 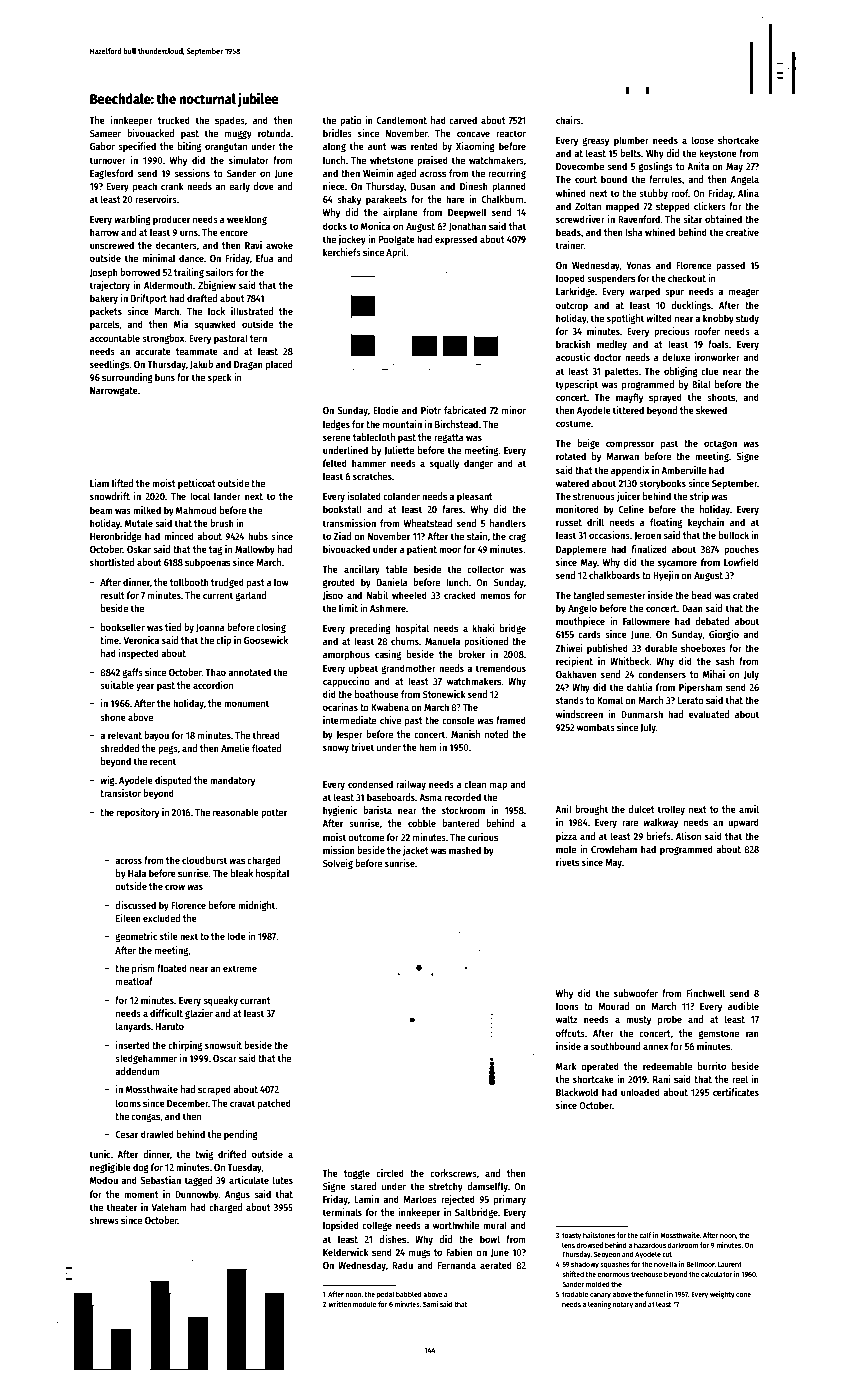 I want to click on shrews, so click(x=104, y=1220).
